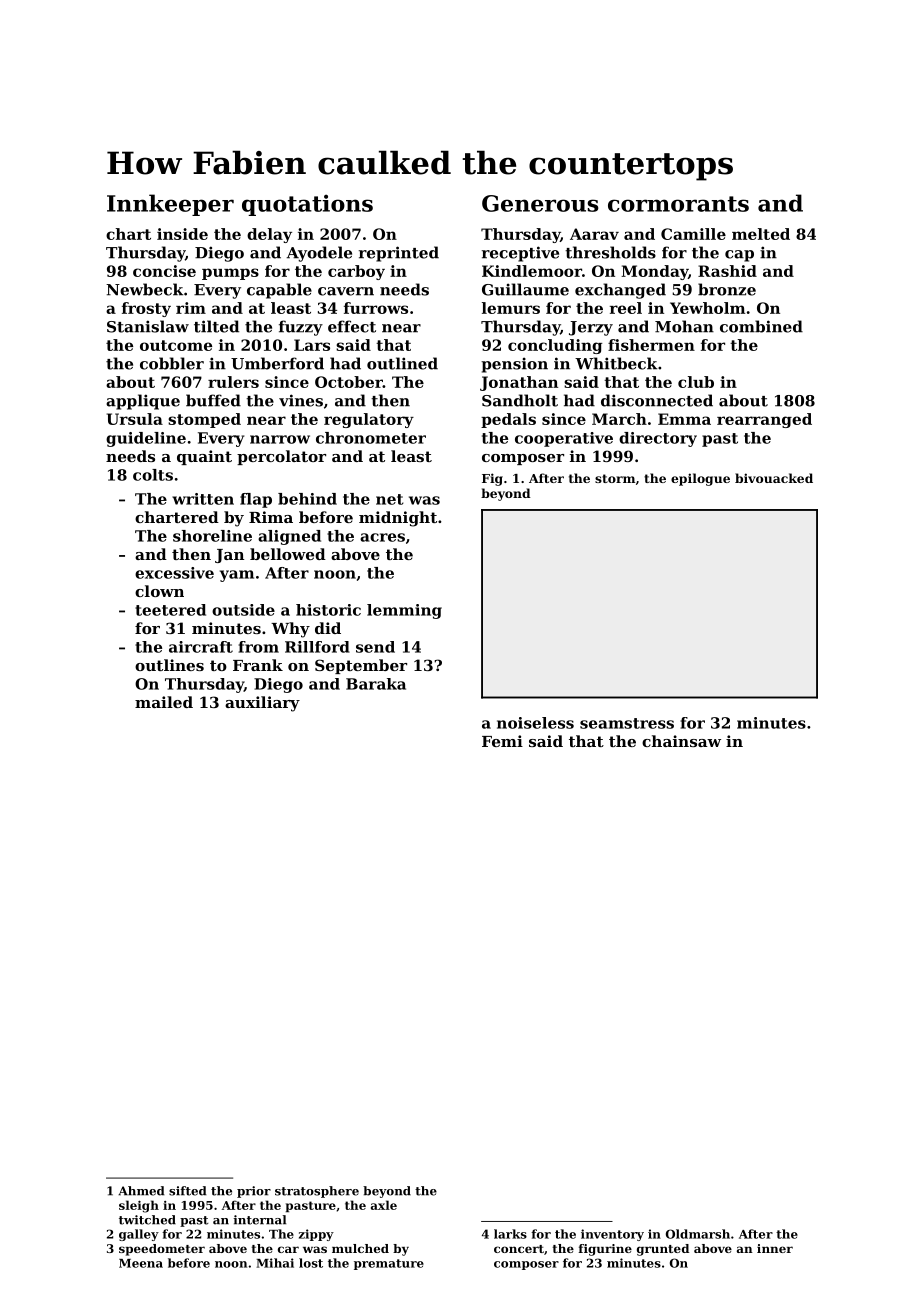 Image resolution: width=924 pixels, height=1314 pixels. I want to click on Femi, so click(502, 741).
